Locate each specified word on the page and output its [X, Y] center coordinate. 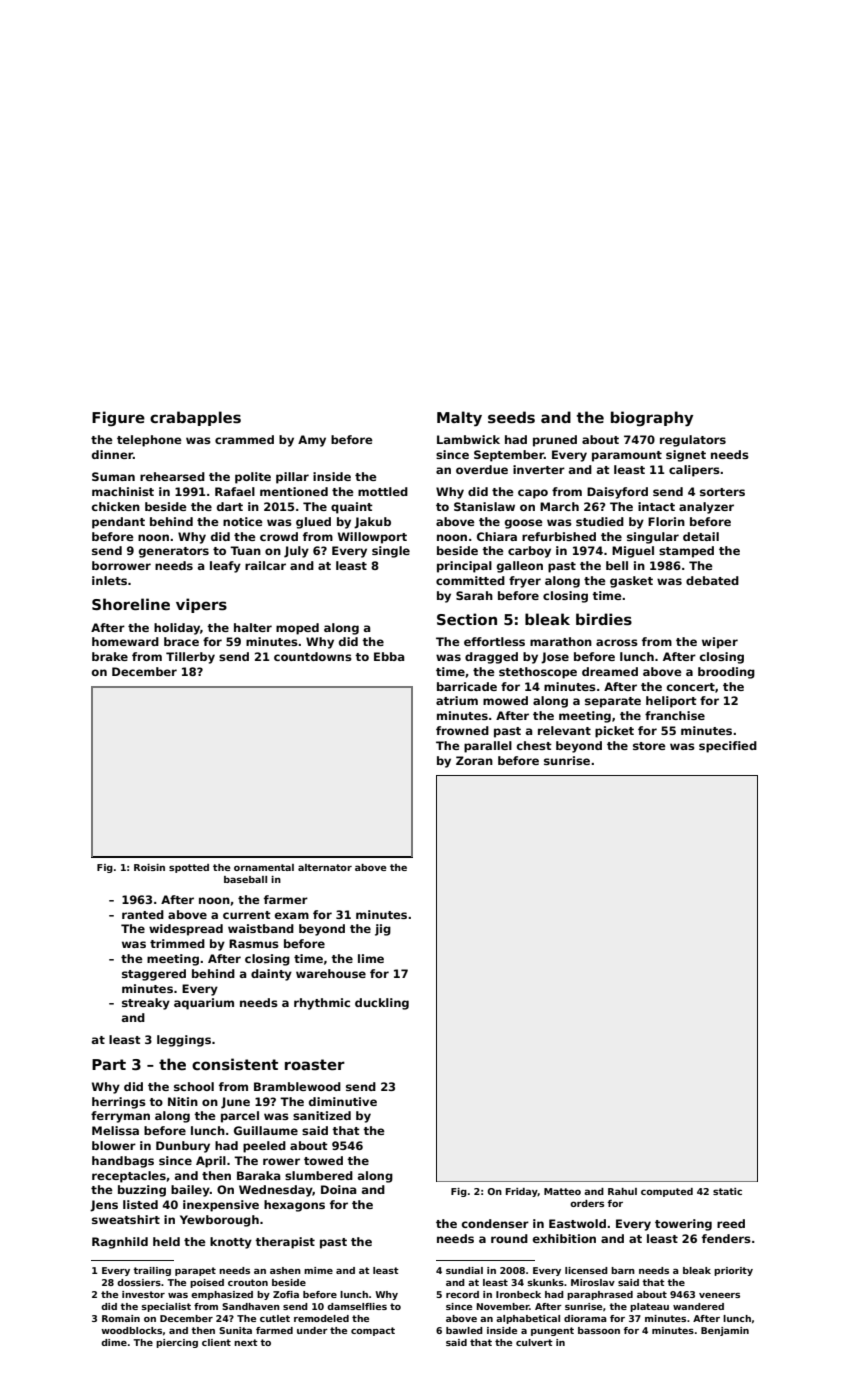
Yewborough [219, 1221]
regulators [693, 441]
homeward [125, 641]
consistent [235, 1064]
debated [712, 580]
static [727, 1191]
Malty [459, 419]
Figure [118, 418]
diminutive [343, 1101]
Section [467, 619]
